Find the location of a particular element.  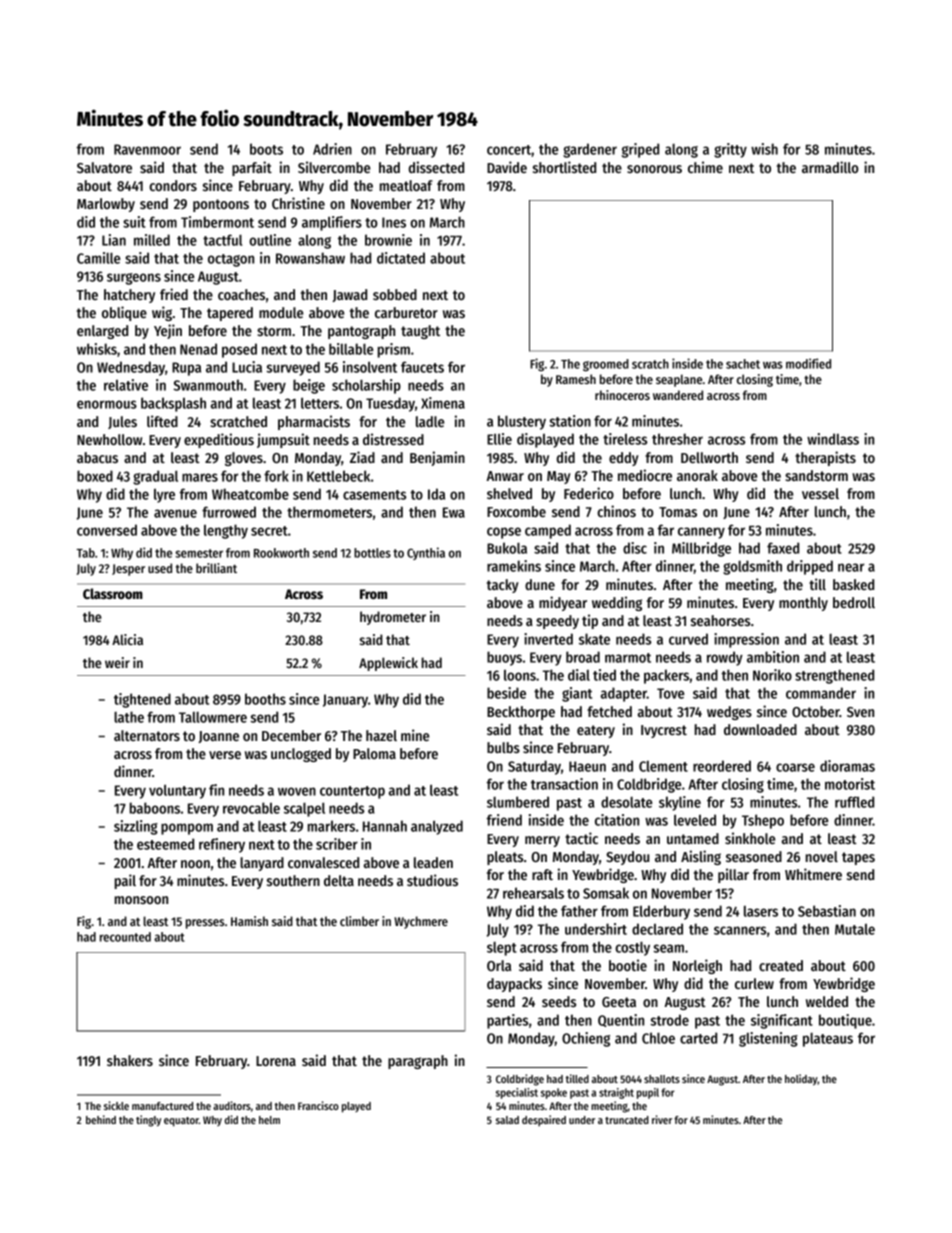

Lorena is located at coordinates (276, 1061).
